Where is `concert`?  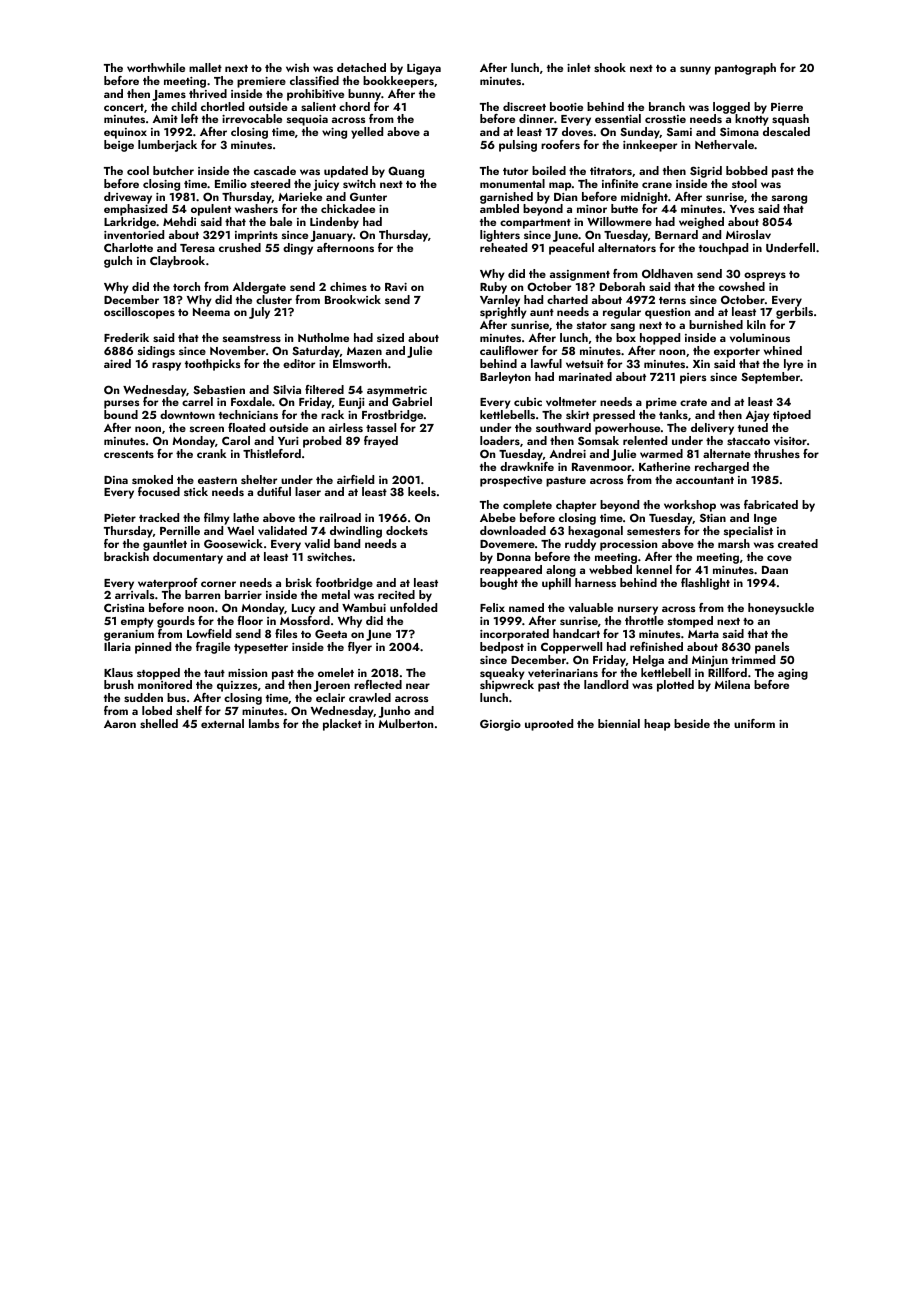 concert is located at coordinates (124, 107).
